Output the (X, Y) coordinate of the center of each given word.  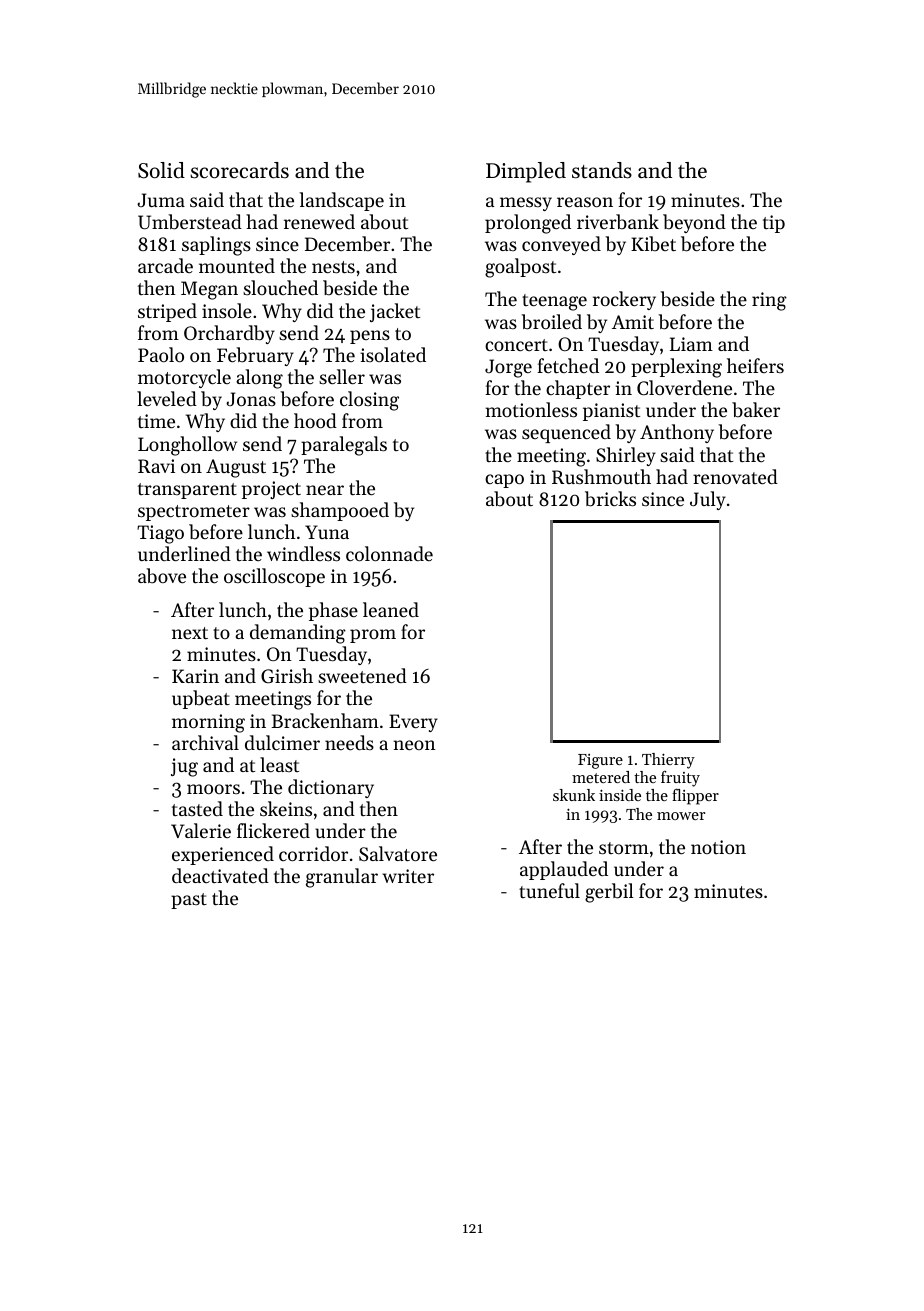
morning (208, 723)
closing (369, 401)
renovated (735, 476)
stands (602, 170)
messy (526, 204)
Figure (600, 761)
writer (408, 876)
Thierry (668, 761)
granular (342, 878)
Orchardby (229, 334)
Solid (161, 170)
